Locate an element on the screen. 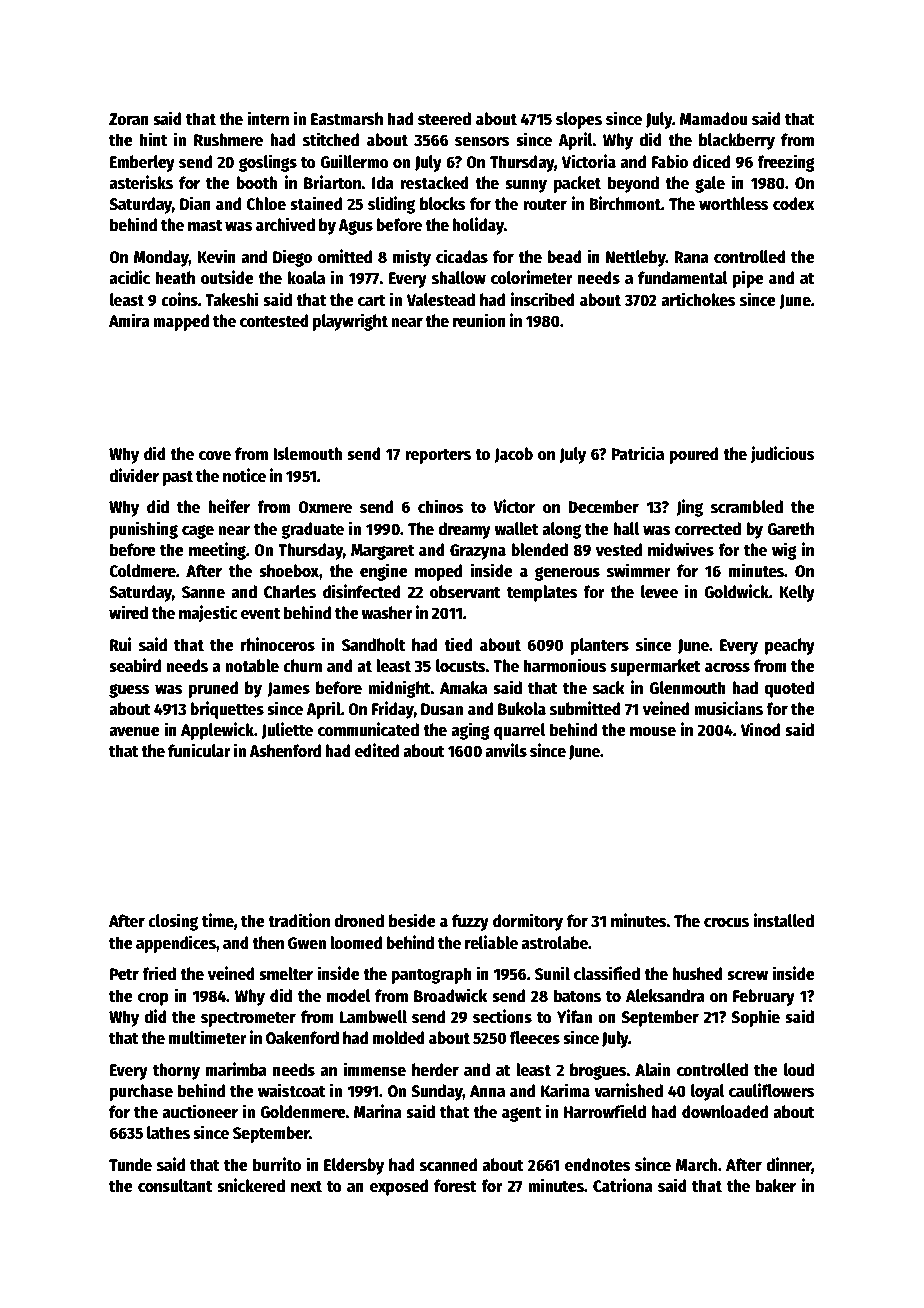 Image resolution: width=924 pixels, height=1308 pixels. December is located at coordinates (603, 507).
